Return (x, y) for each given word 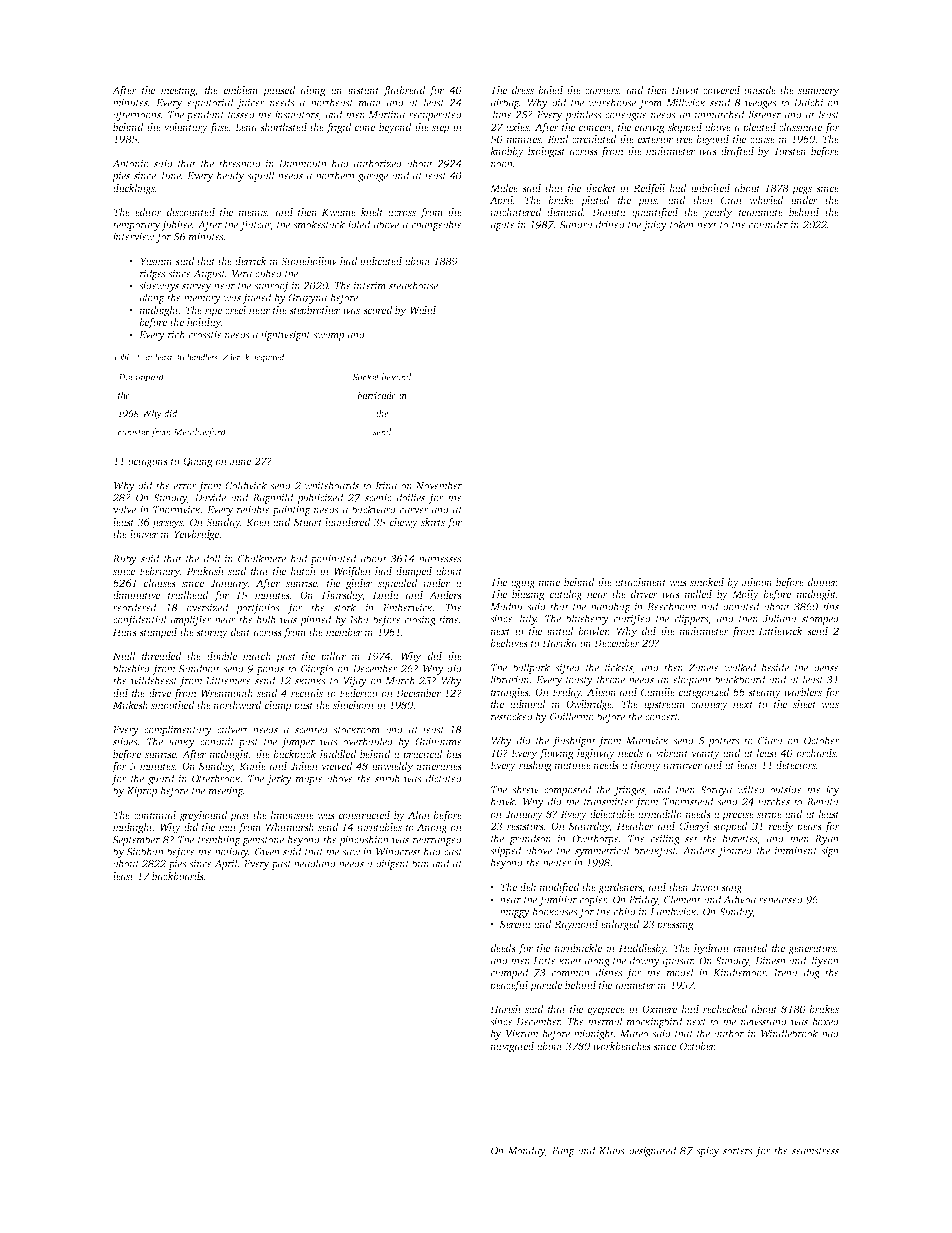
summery (818, 92)
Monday (526, 1151)
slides (125, 741)
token (682, 224)
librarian (510, 679)
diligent (393, 864)
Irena (786, 973)
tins (831, 607)
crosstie (205, 335)
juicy (655, 226)
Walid (423, 310)
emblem (241, 90)
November (439, 485)
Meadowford (200, 433)
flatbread (404, 91)
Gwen (267, 852)
